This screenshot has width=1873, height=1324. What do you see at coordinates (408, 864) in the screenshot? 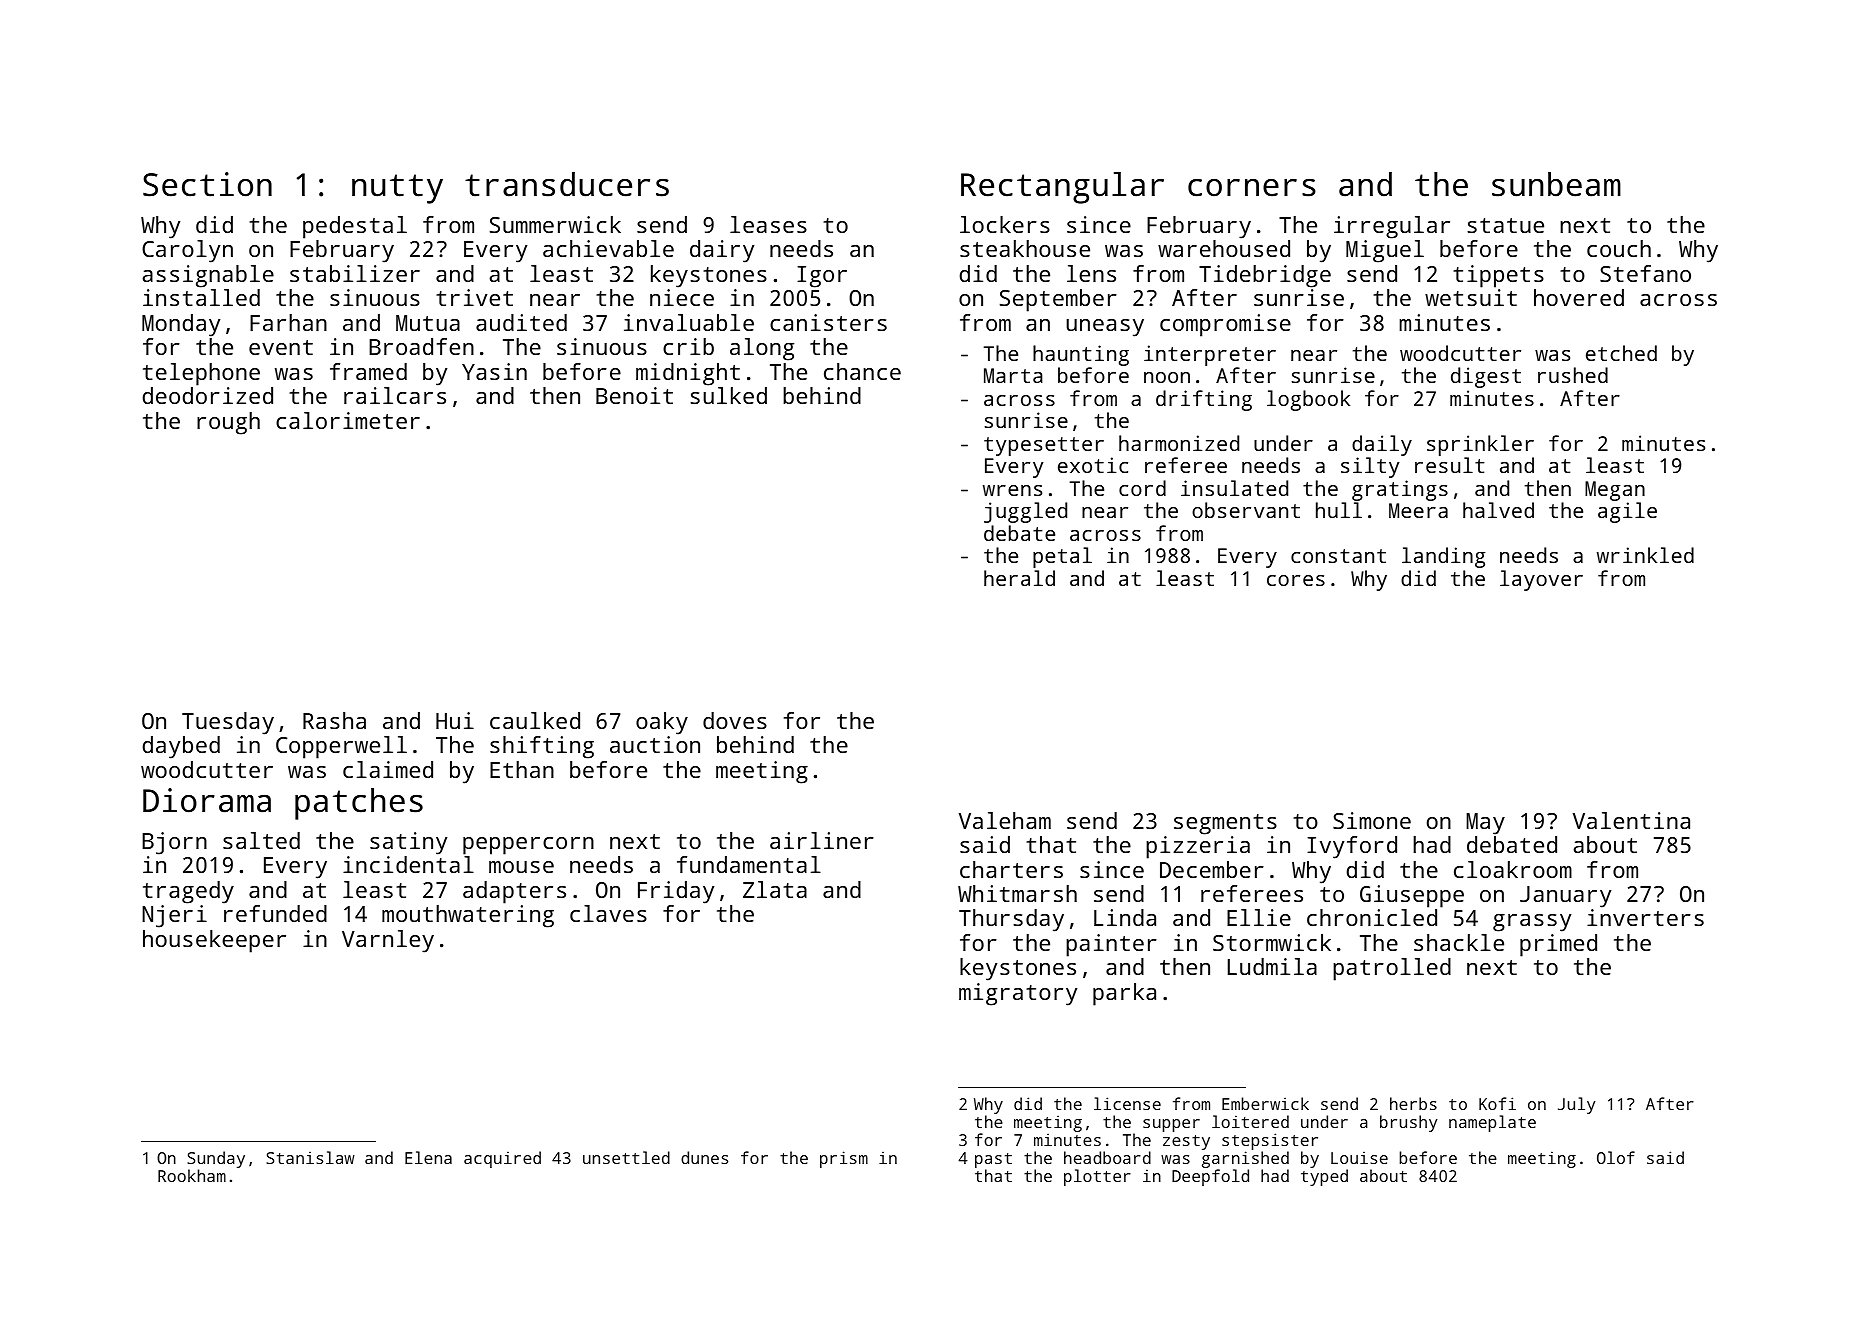
I see `incidental` at bounding box center [408, 864].
